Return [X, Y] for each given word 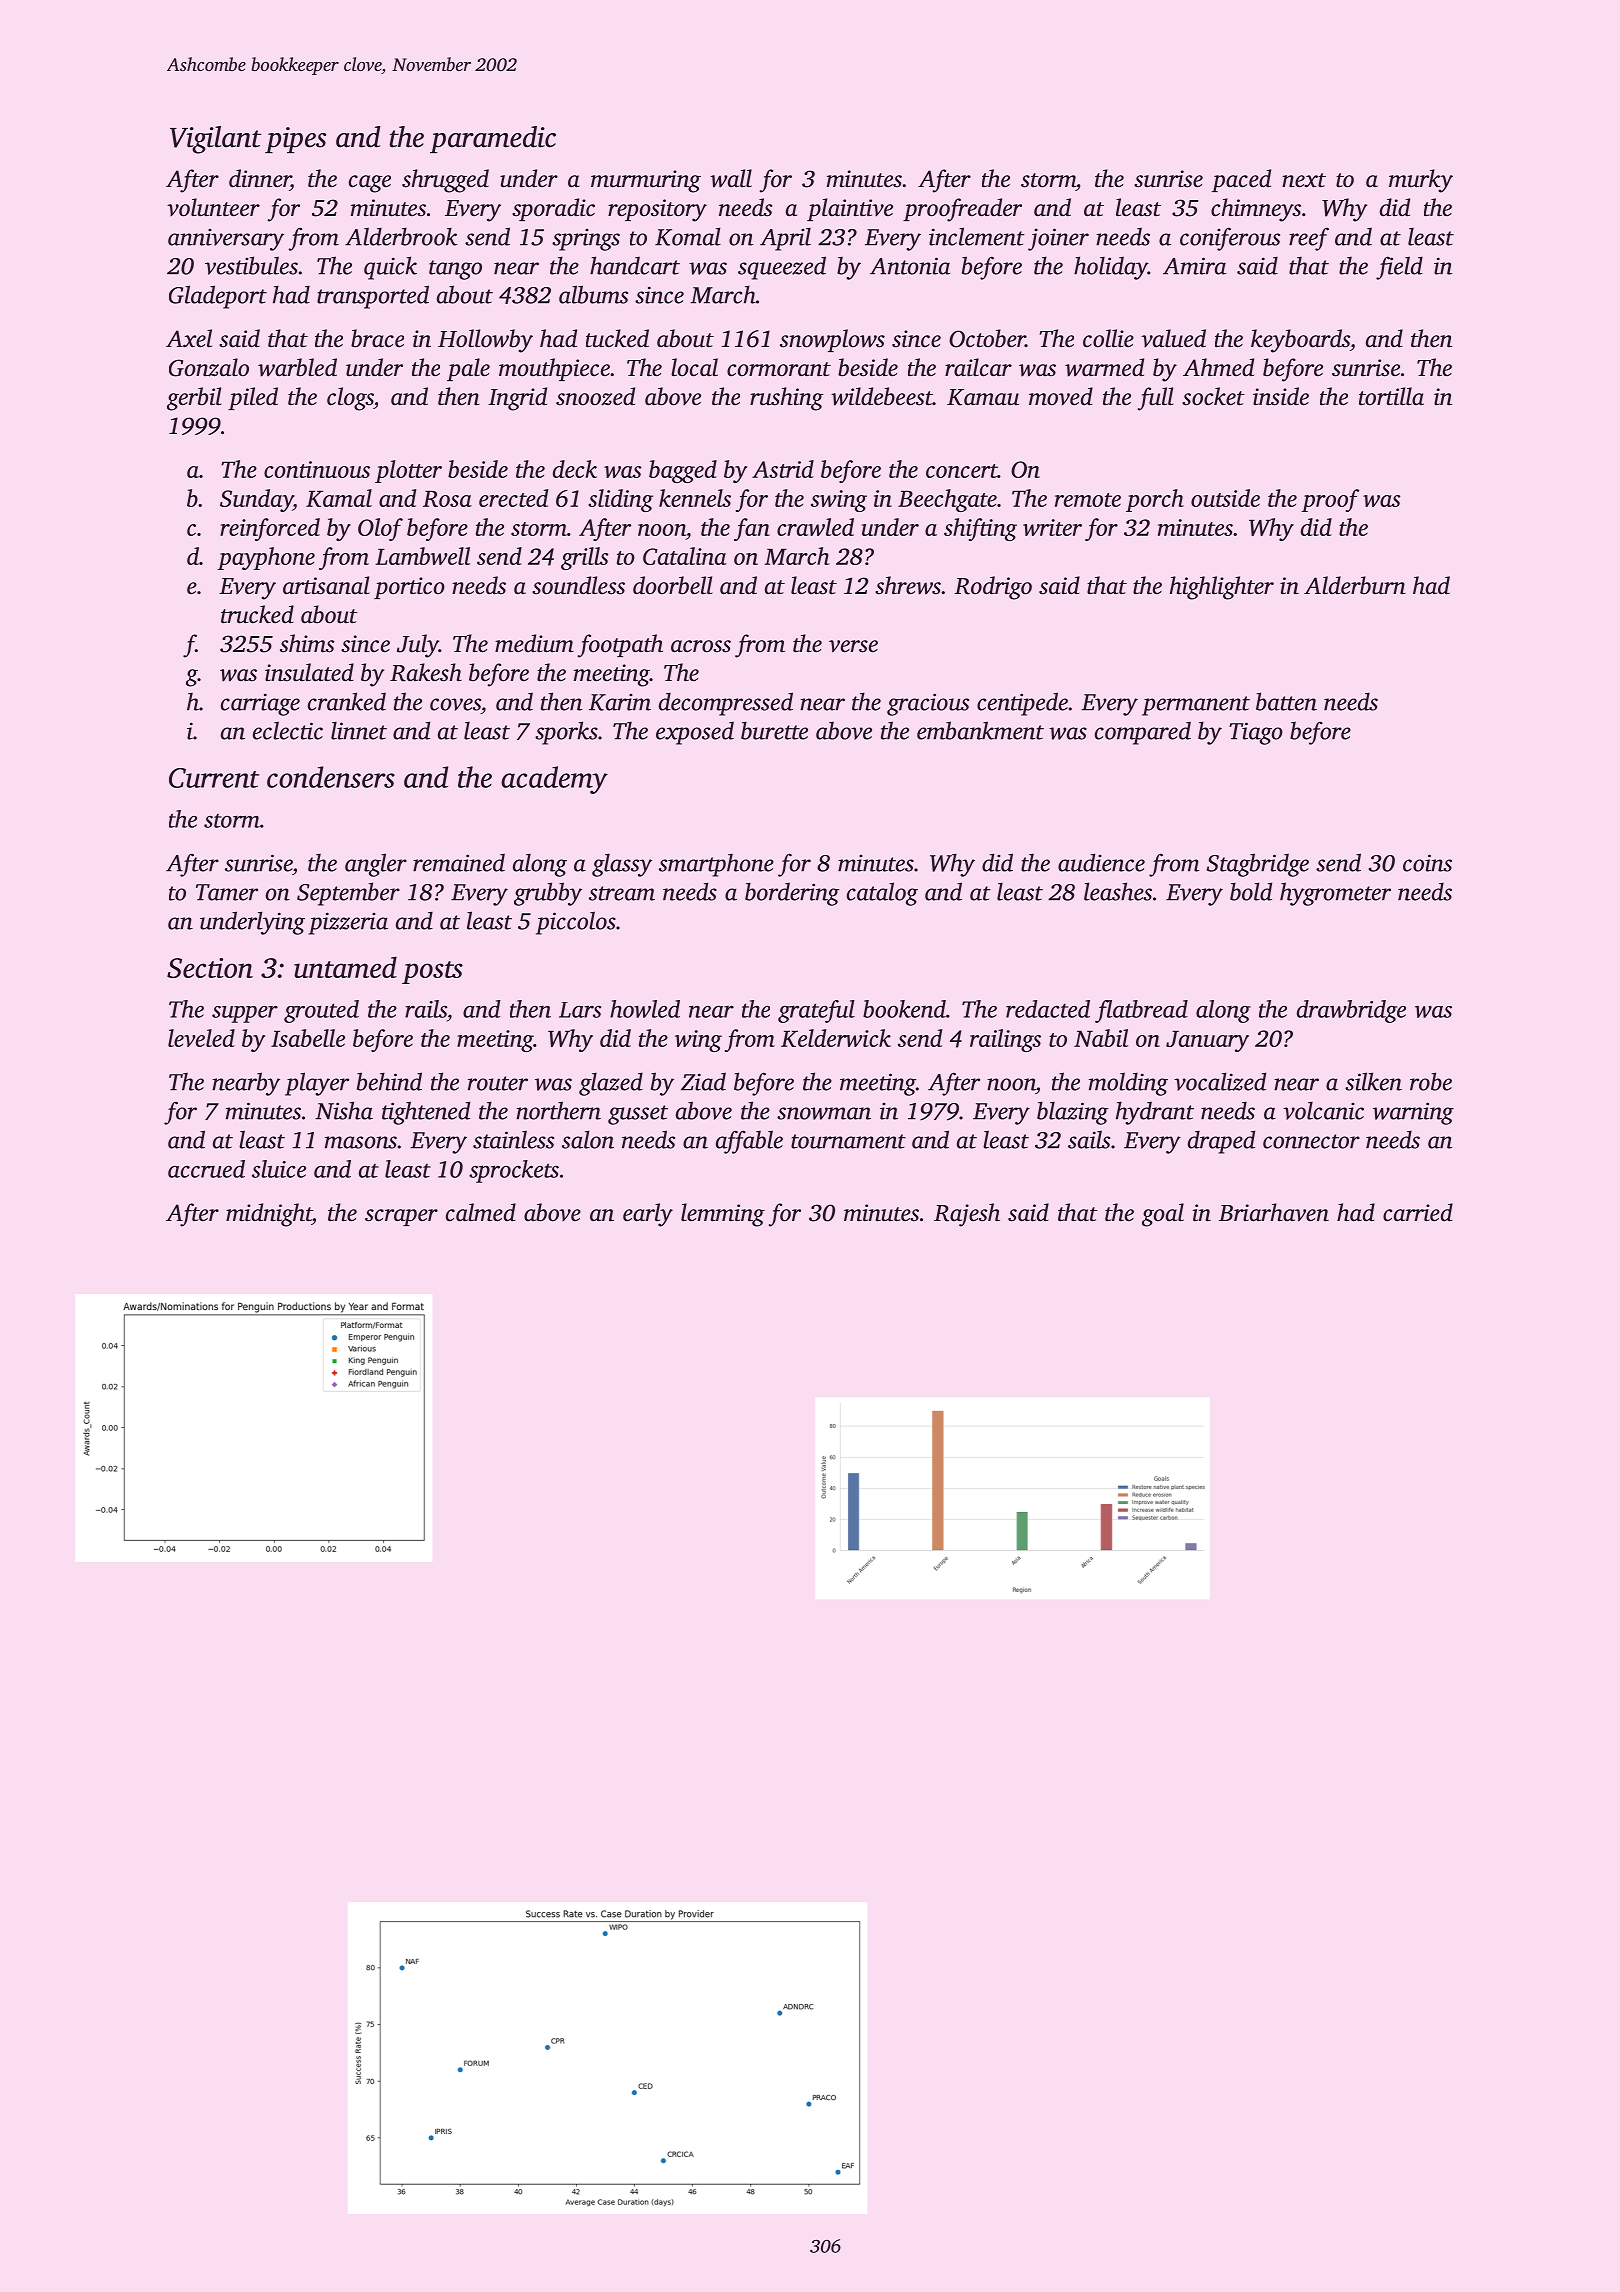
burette [774, 730]
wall [731, 178]
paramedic [493, 139]
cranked [347, 701]
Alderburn [1355, 585]
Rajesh [967, 1215]
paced [1241, 180]
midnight [269, 1215]
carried [1418, 1212]
